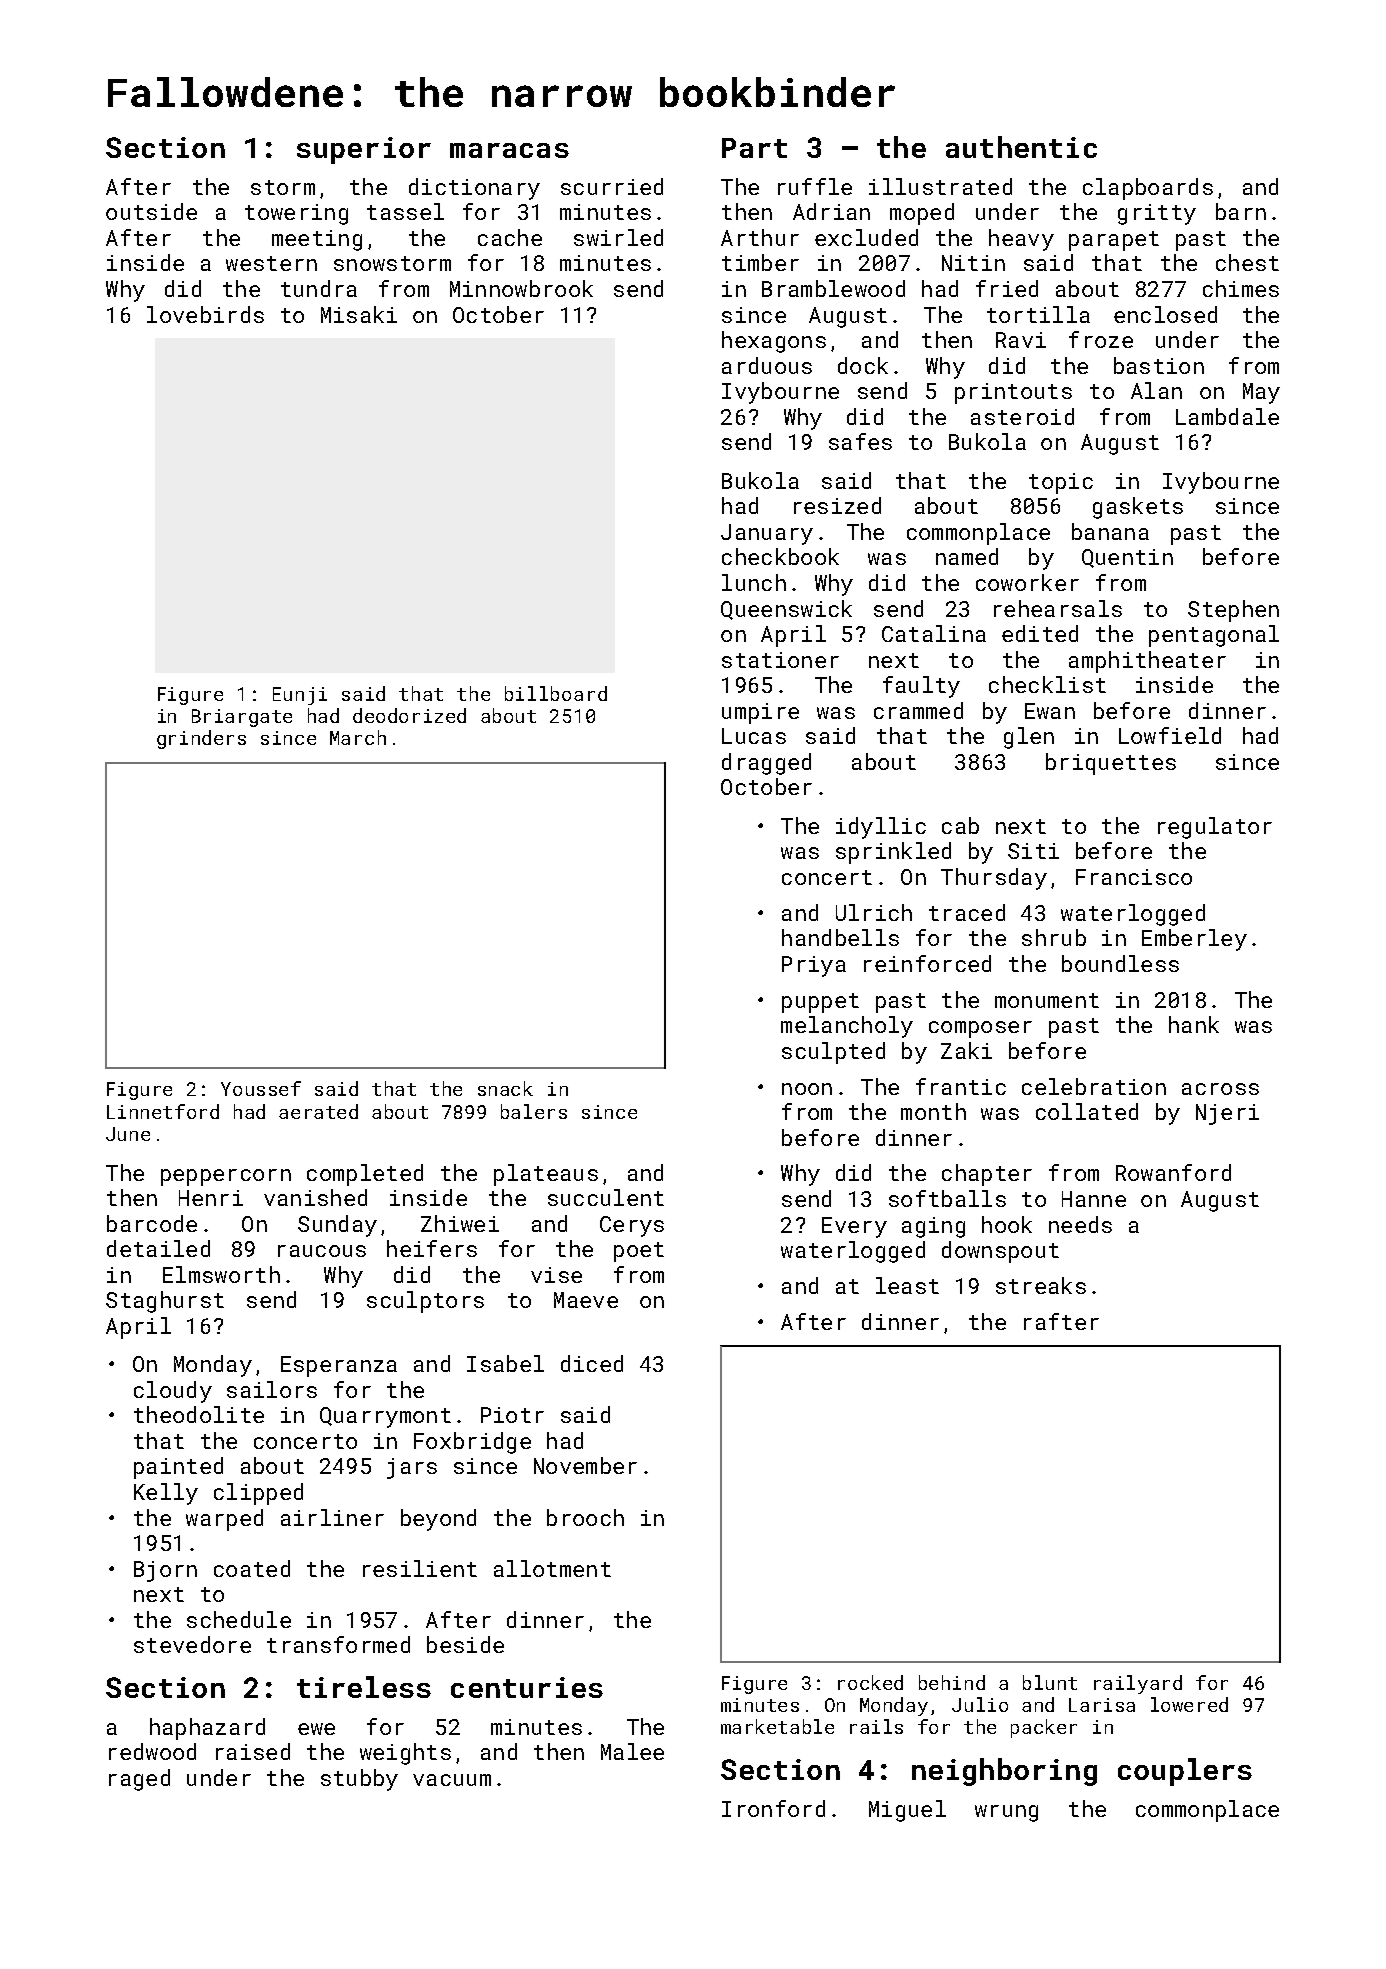 The height and width of the screenshot is (1969, 1386). Describe the element at coordinates (766, 764) in the screenshot. I see `dragged` at that location.
